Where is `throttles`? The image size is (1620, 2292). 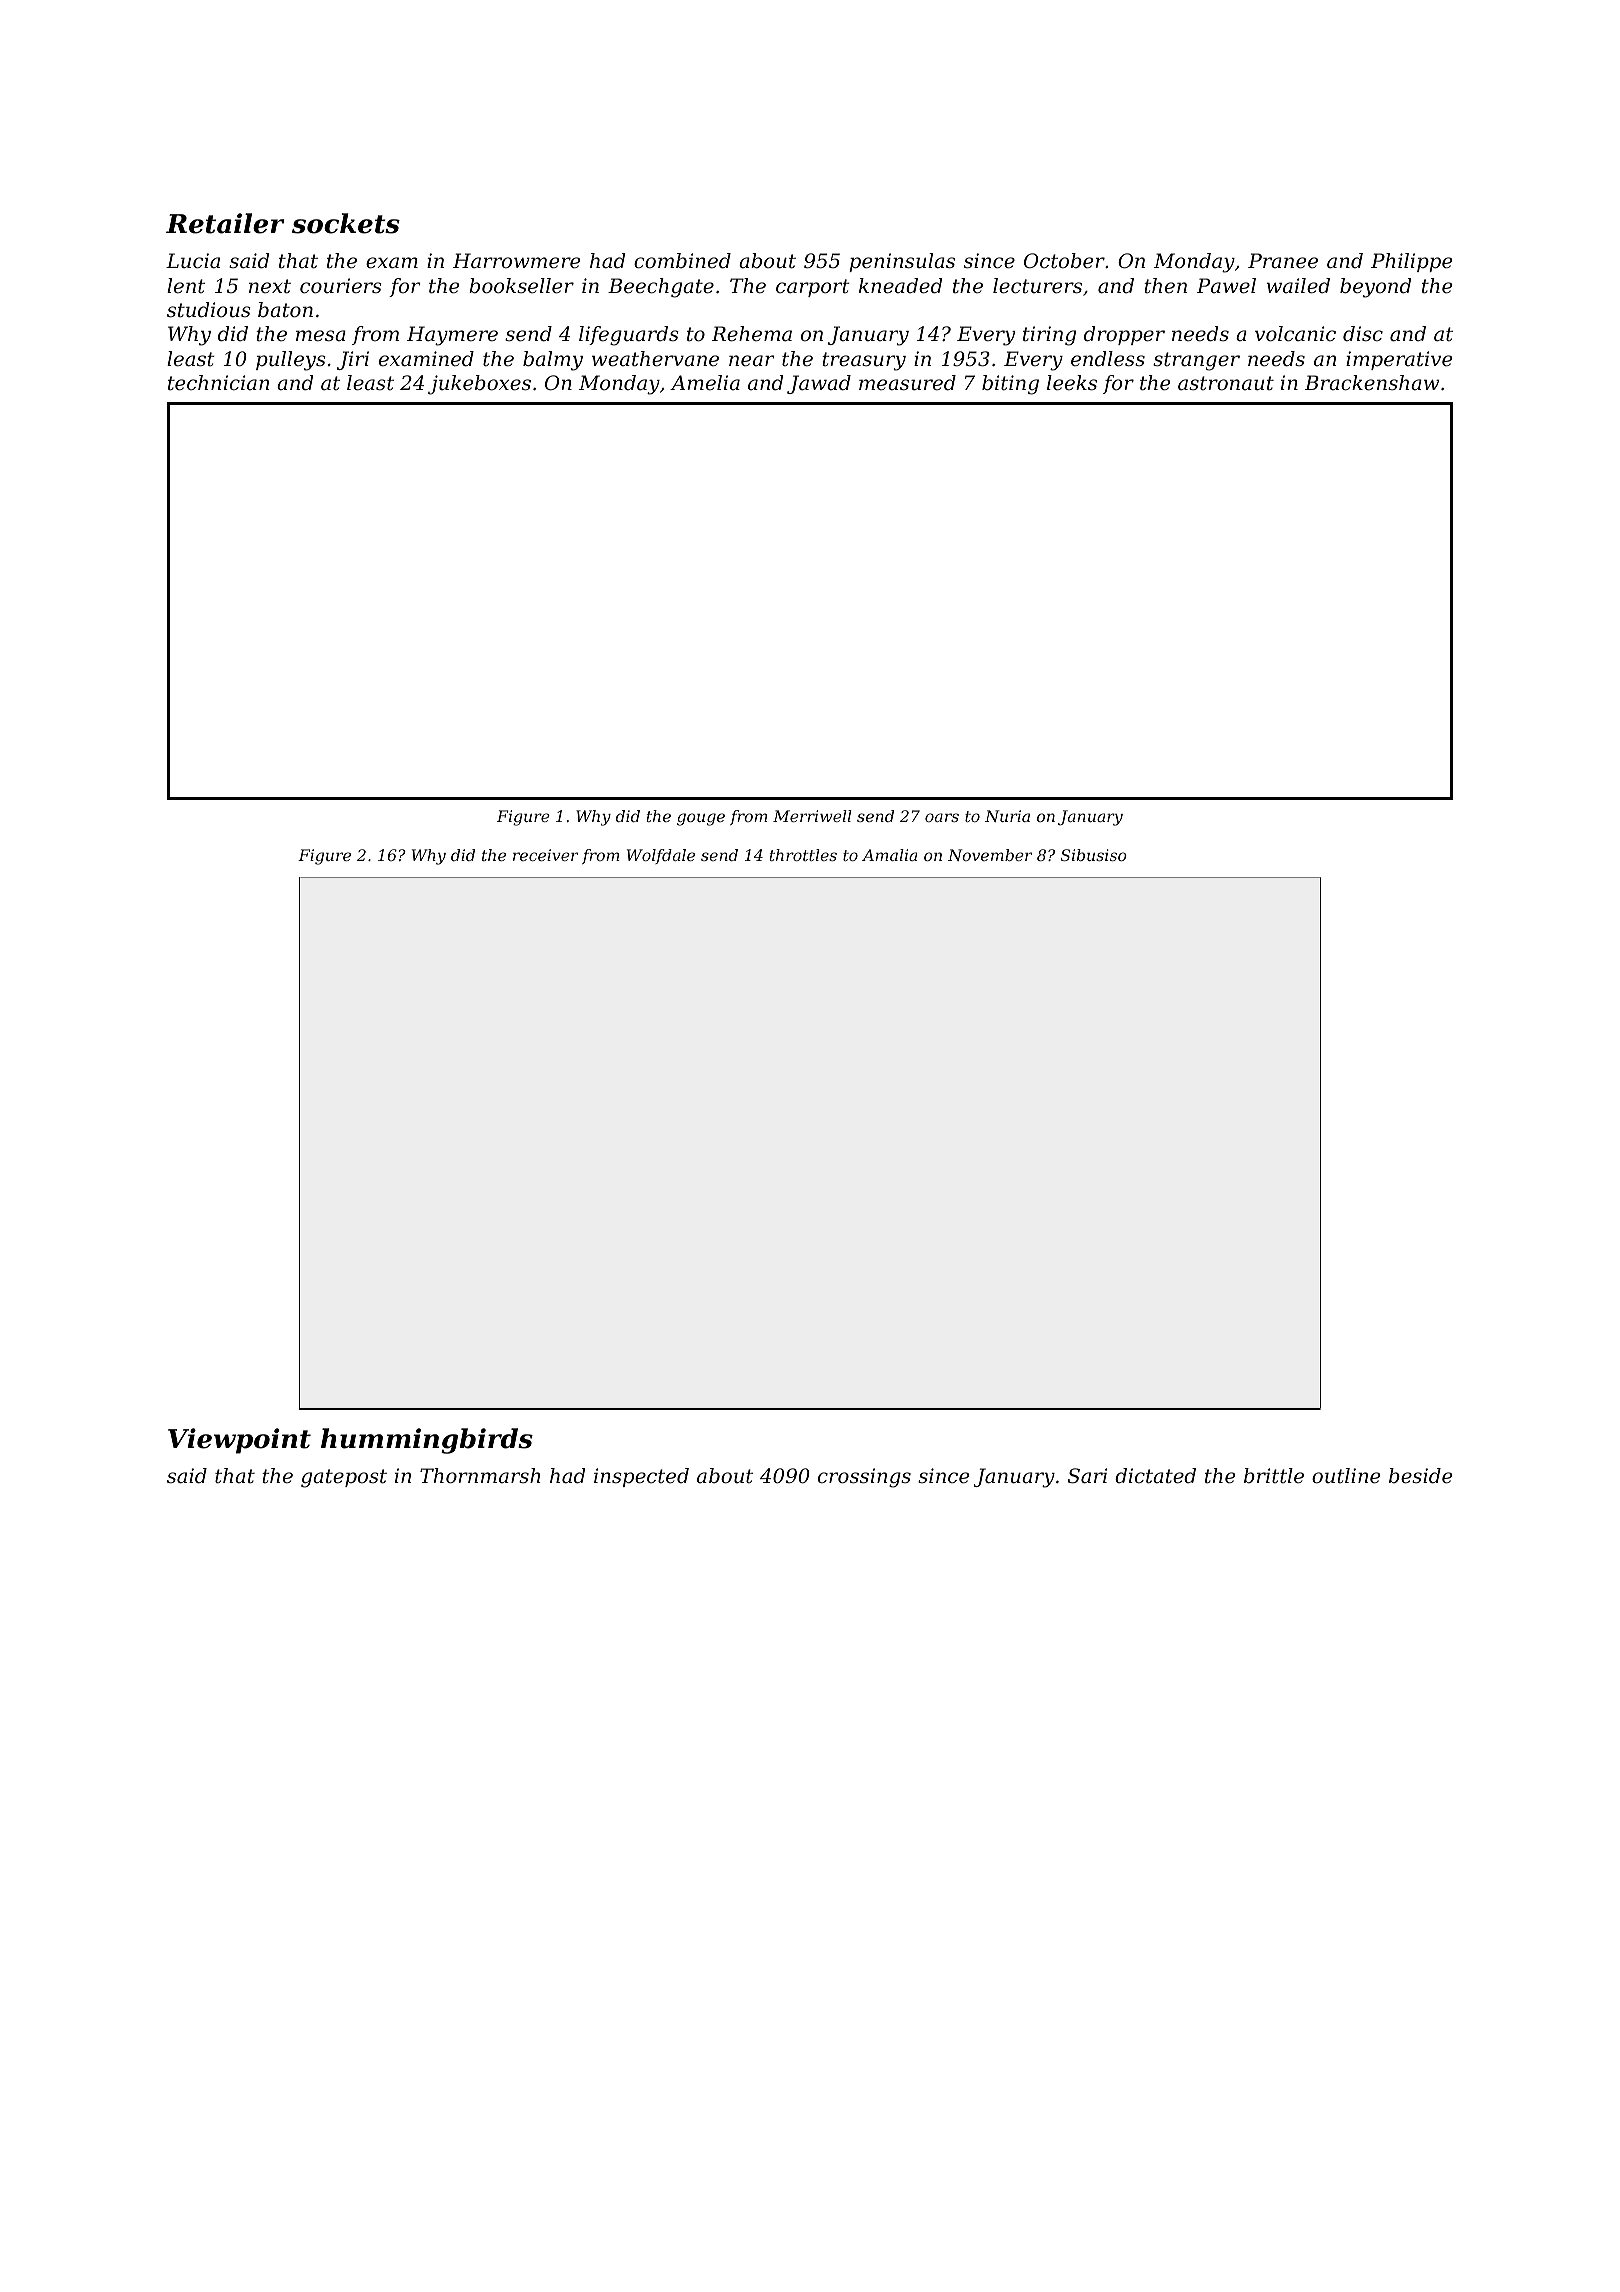
throttles is located at coordinates (803, 855).
